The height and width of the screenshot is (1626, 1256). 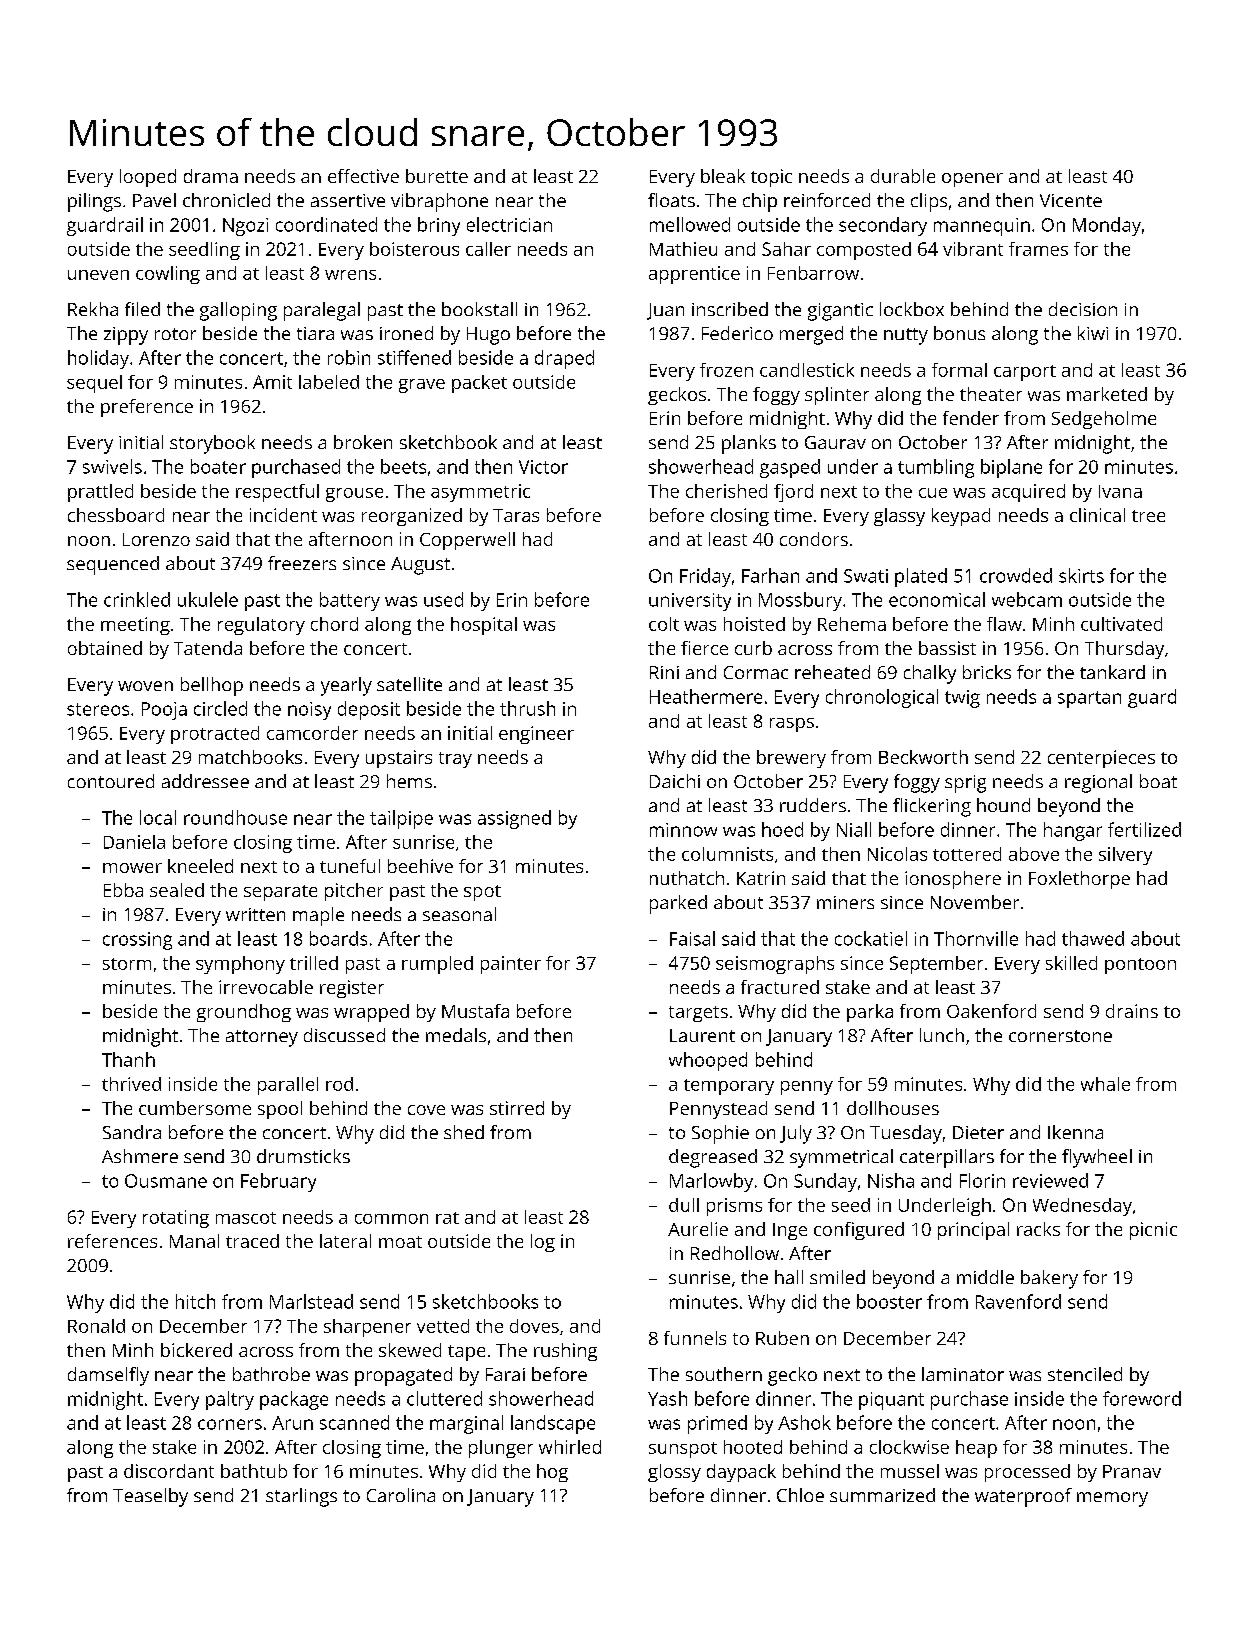 I want to click on Tatenda, so click(x=208, y=648).
